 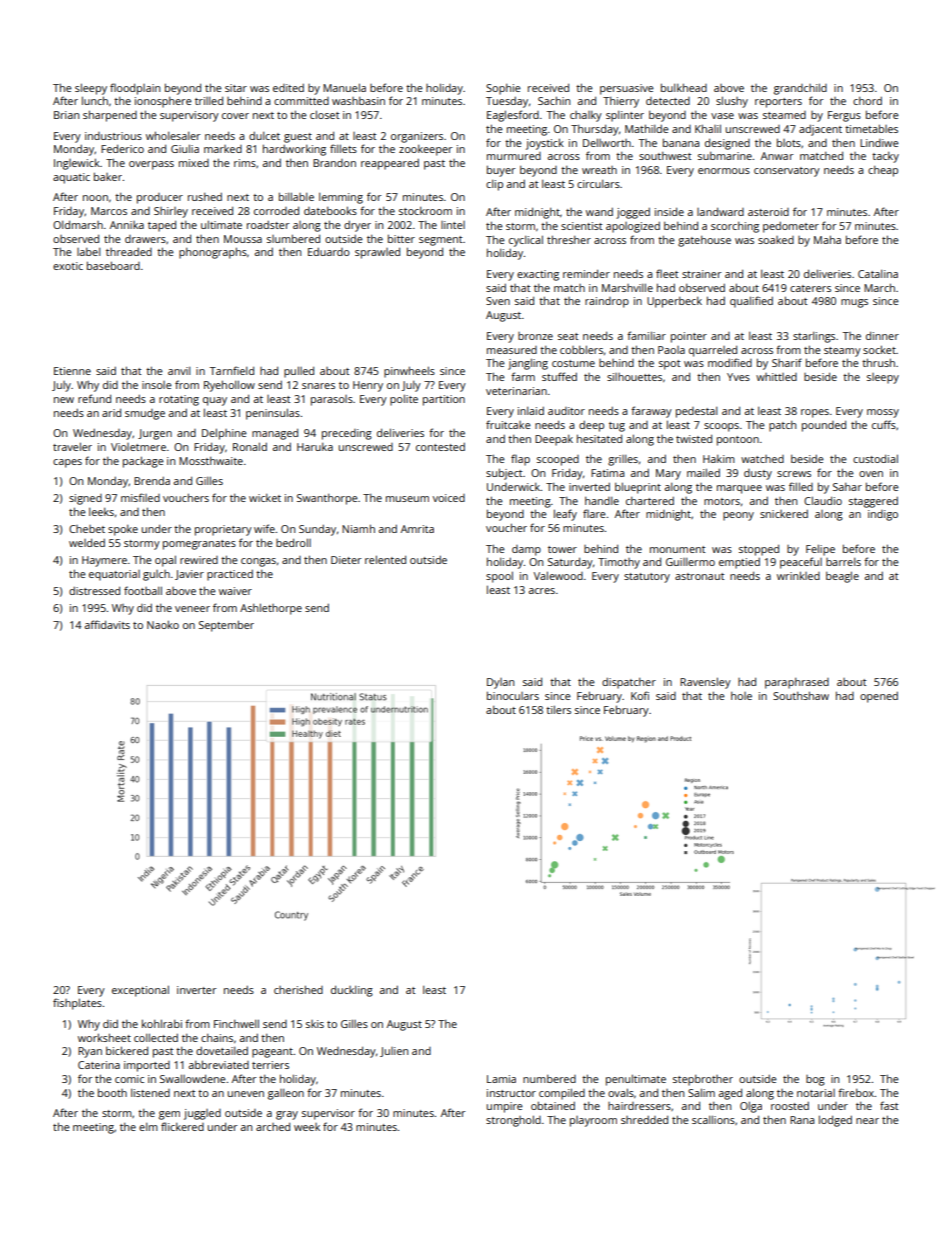 I want to click on billable, so click(x=296, y=196).
